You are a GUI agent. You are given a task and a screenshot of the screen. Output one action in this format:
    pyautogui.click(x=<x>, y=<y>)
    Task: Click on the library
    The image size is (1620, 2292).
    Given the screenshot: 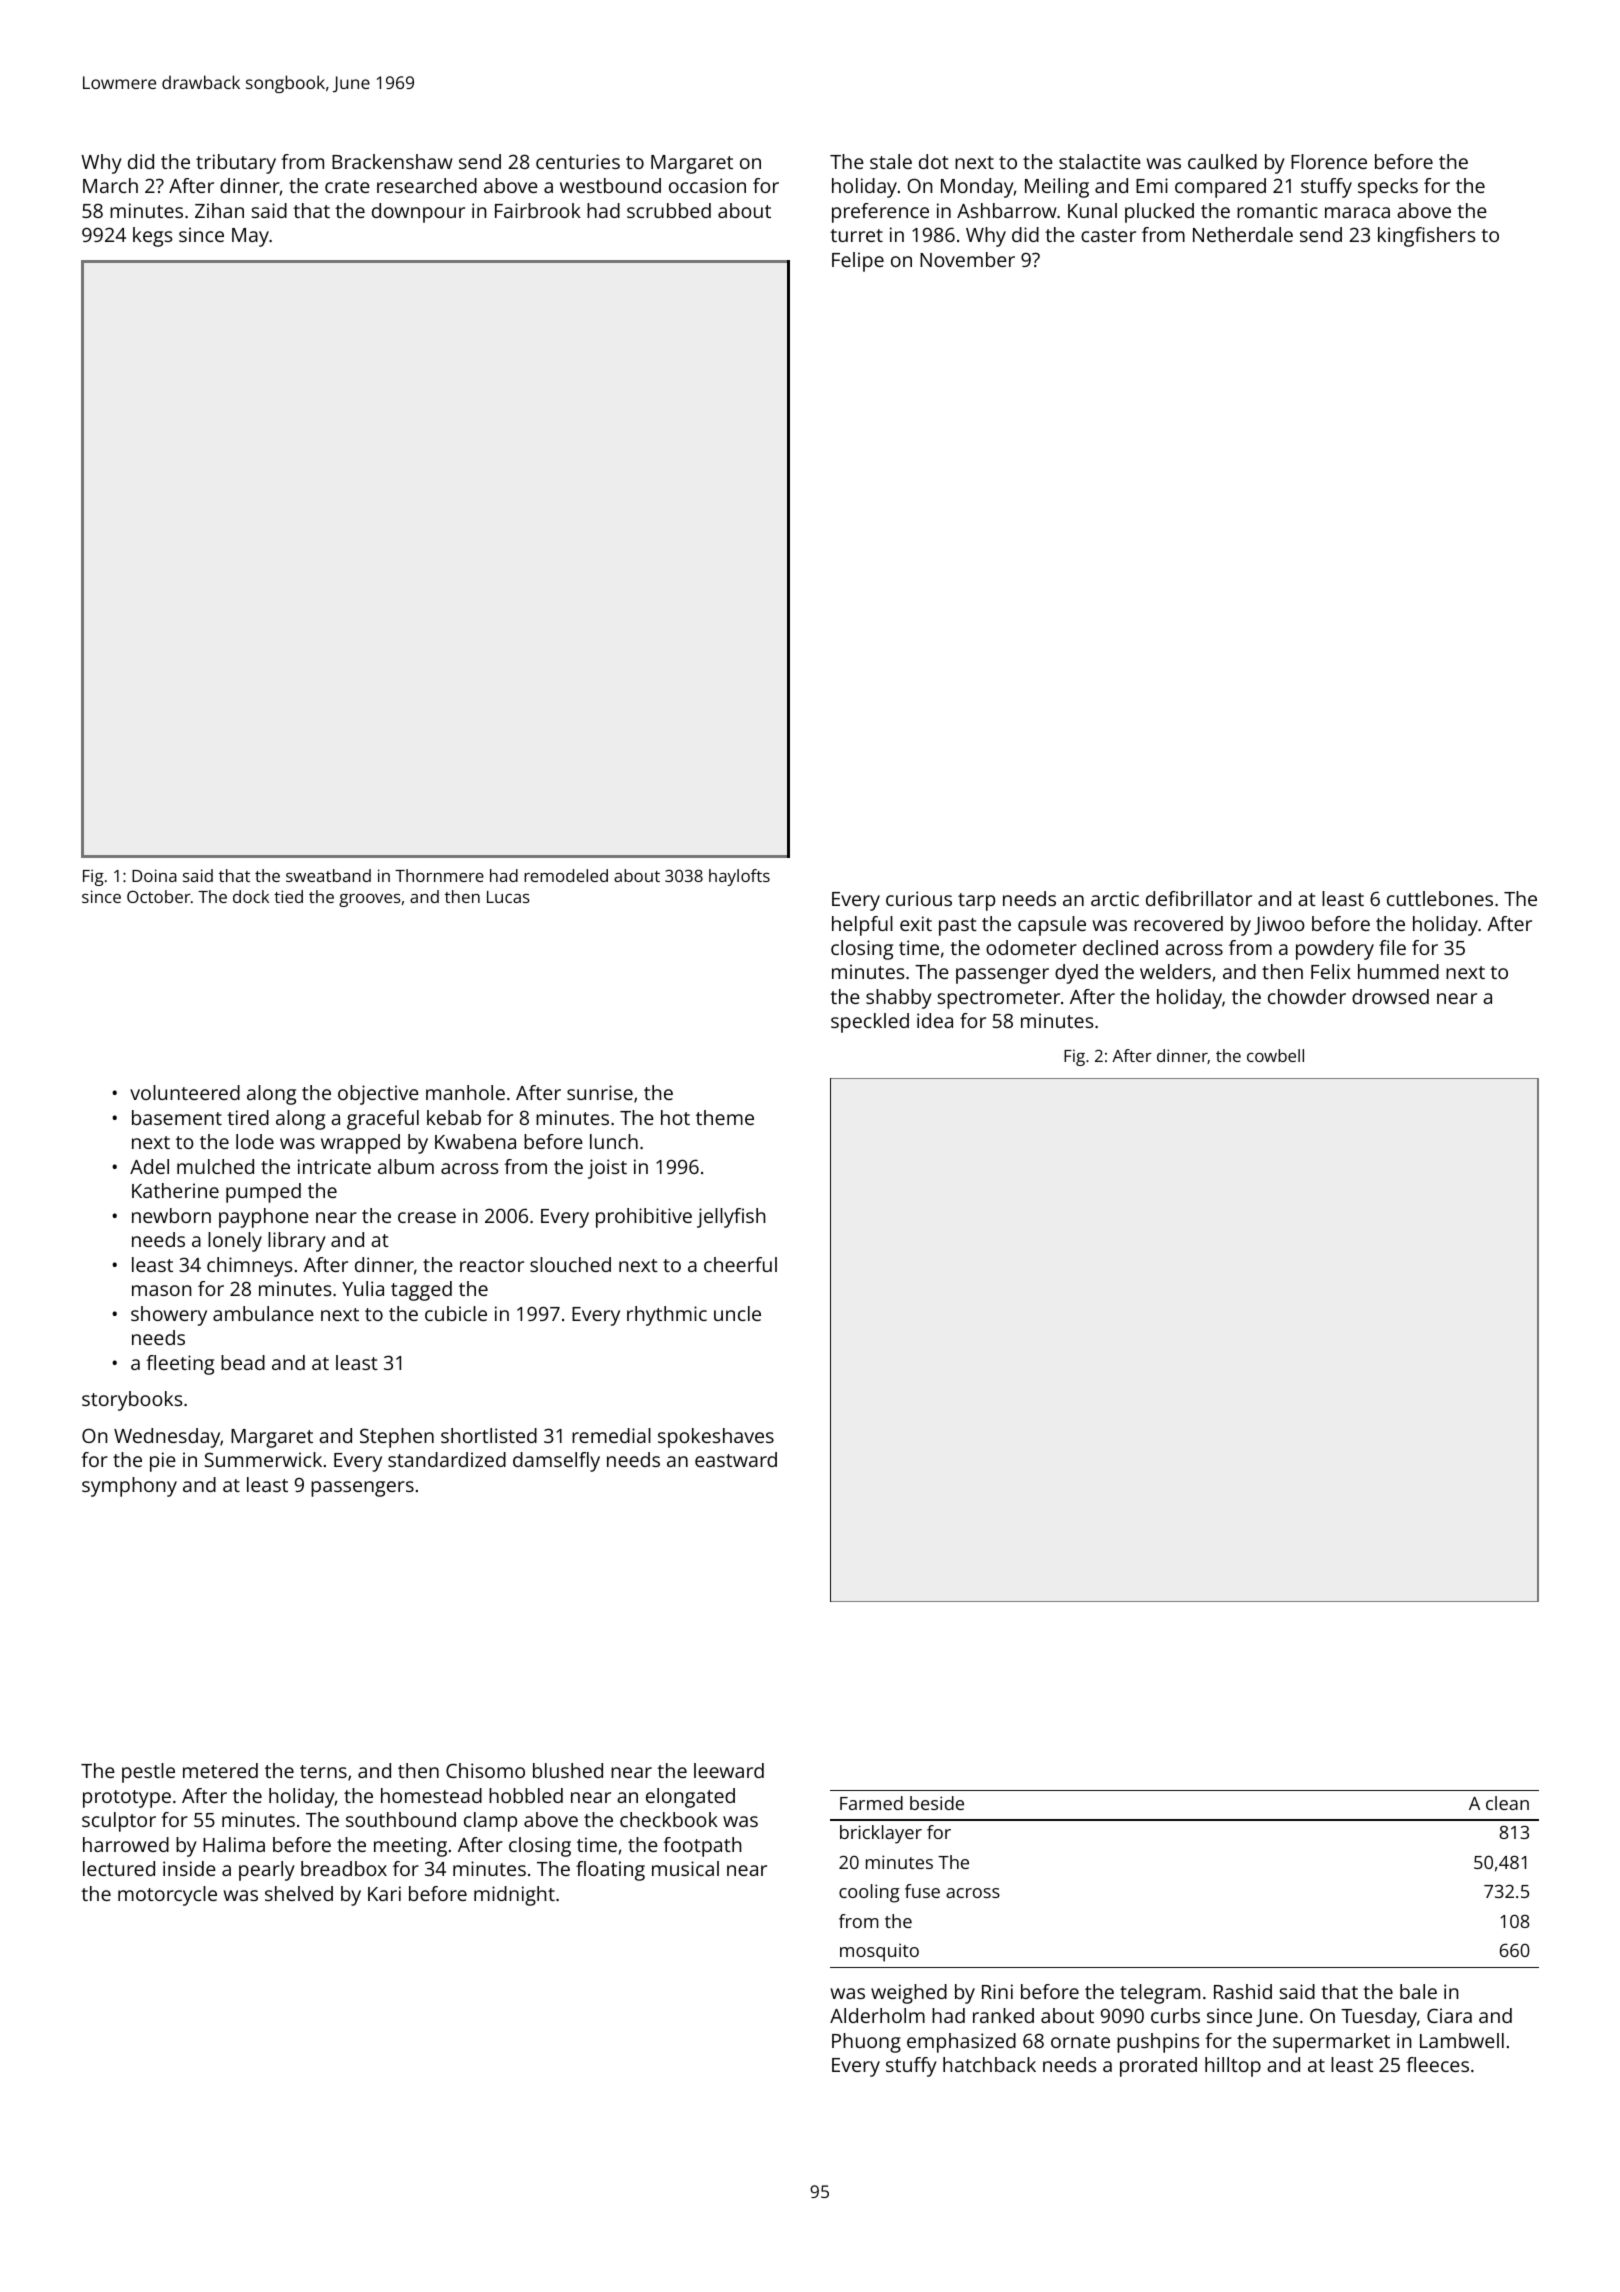 What is the action you would take?
    pyautogui.click(x=297, y=1242)
